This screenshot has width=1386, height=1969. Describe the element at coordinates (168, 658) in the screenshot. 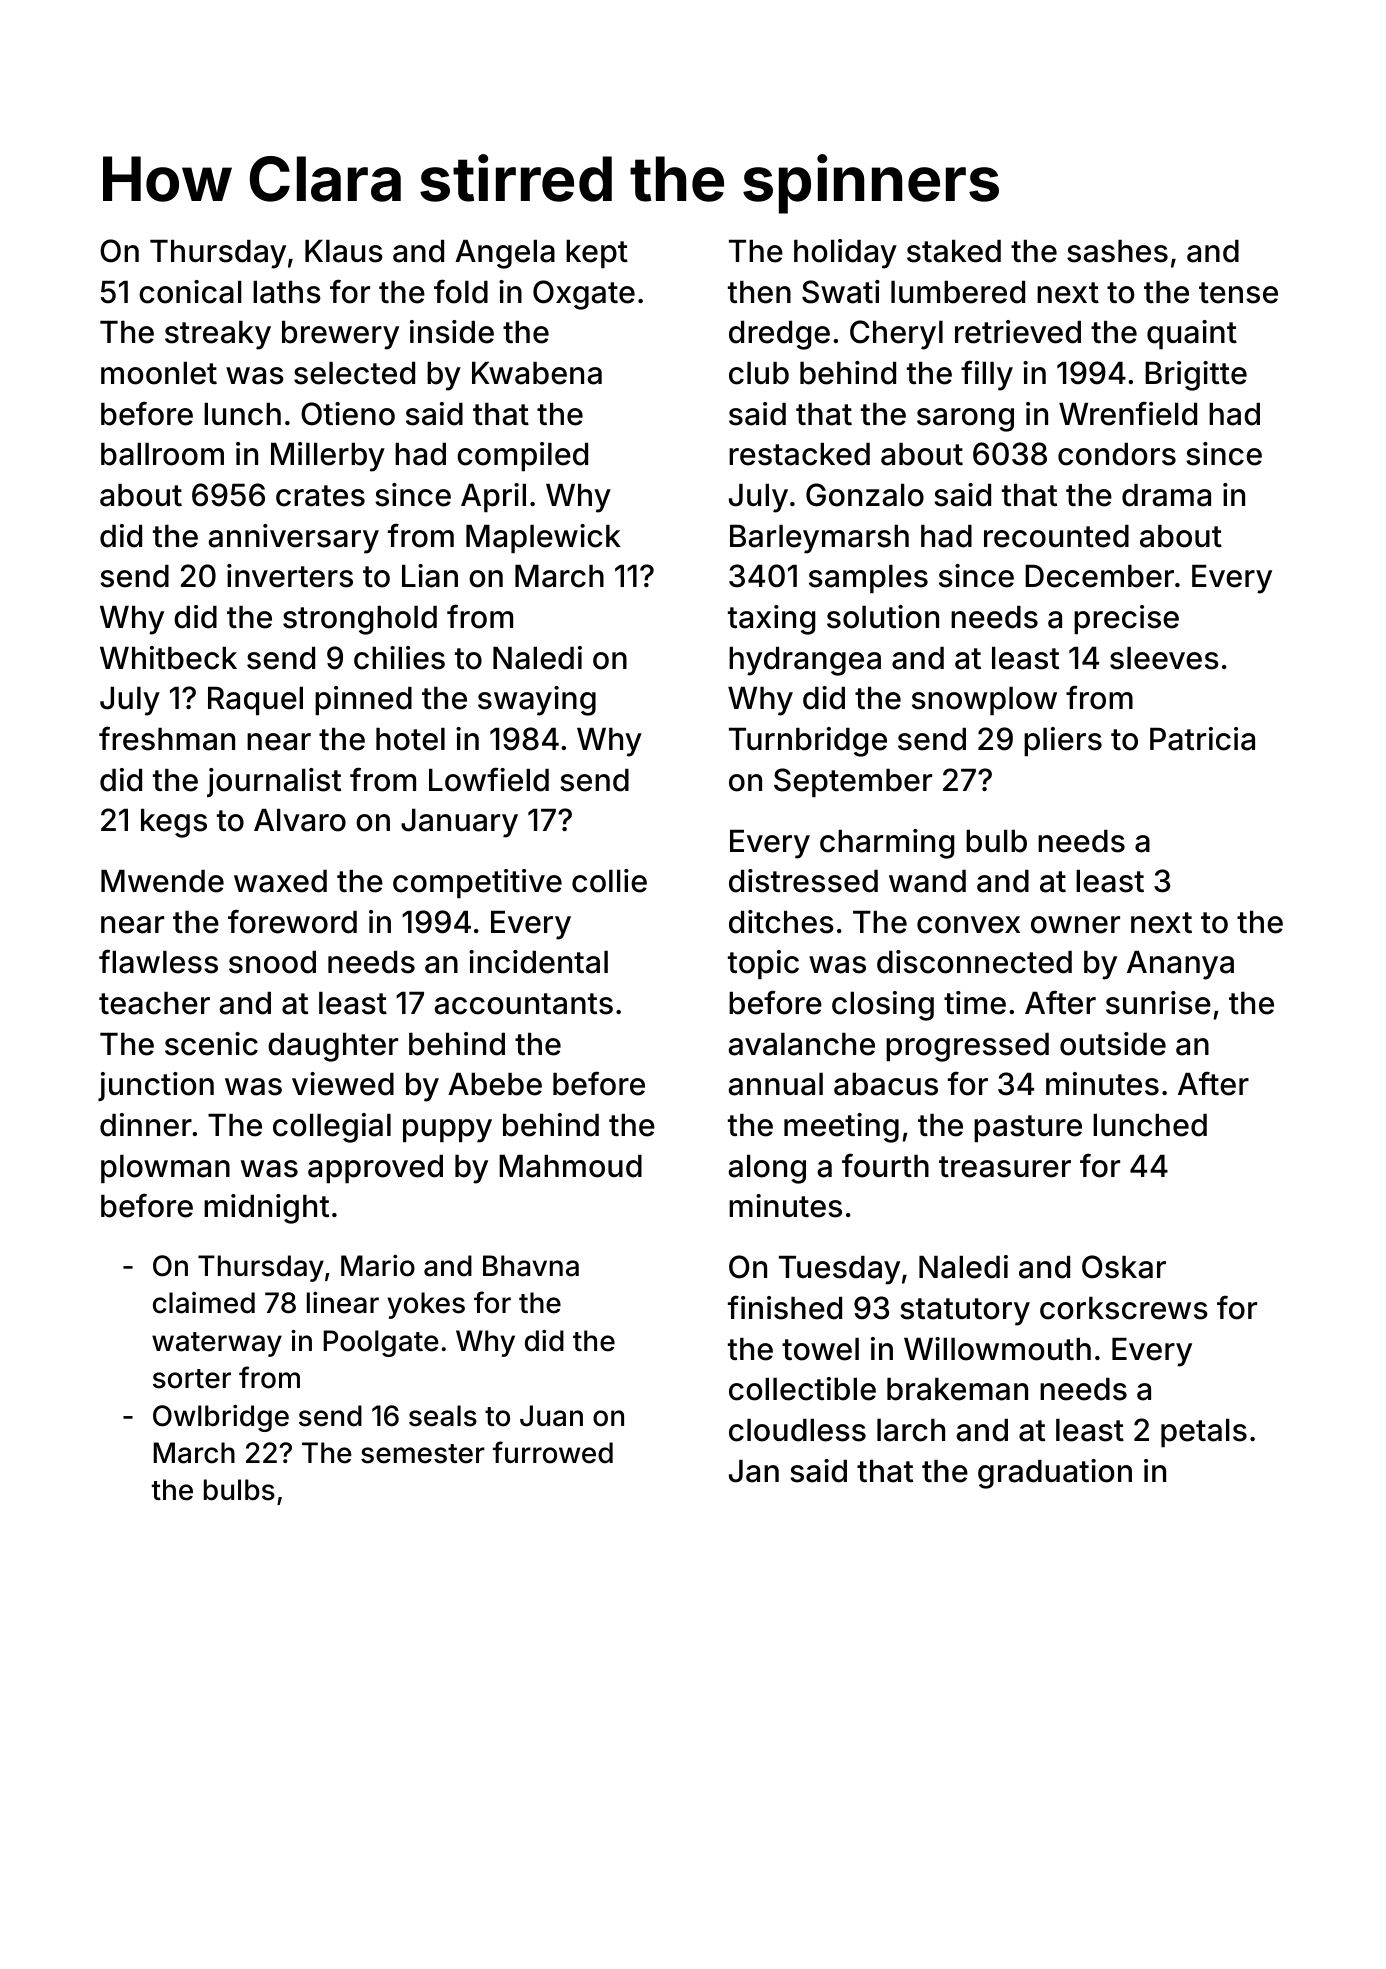

I see `Whitbeck` at that location.
